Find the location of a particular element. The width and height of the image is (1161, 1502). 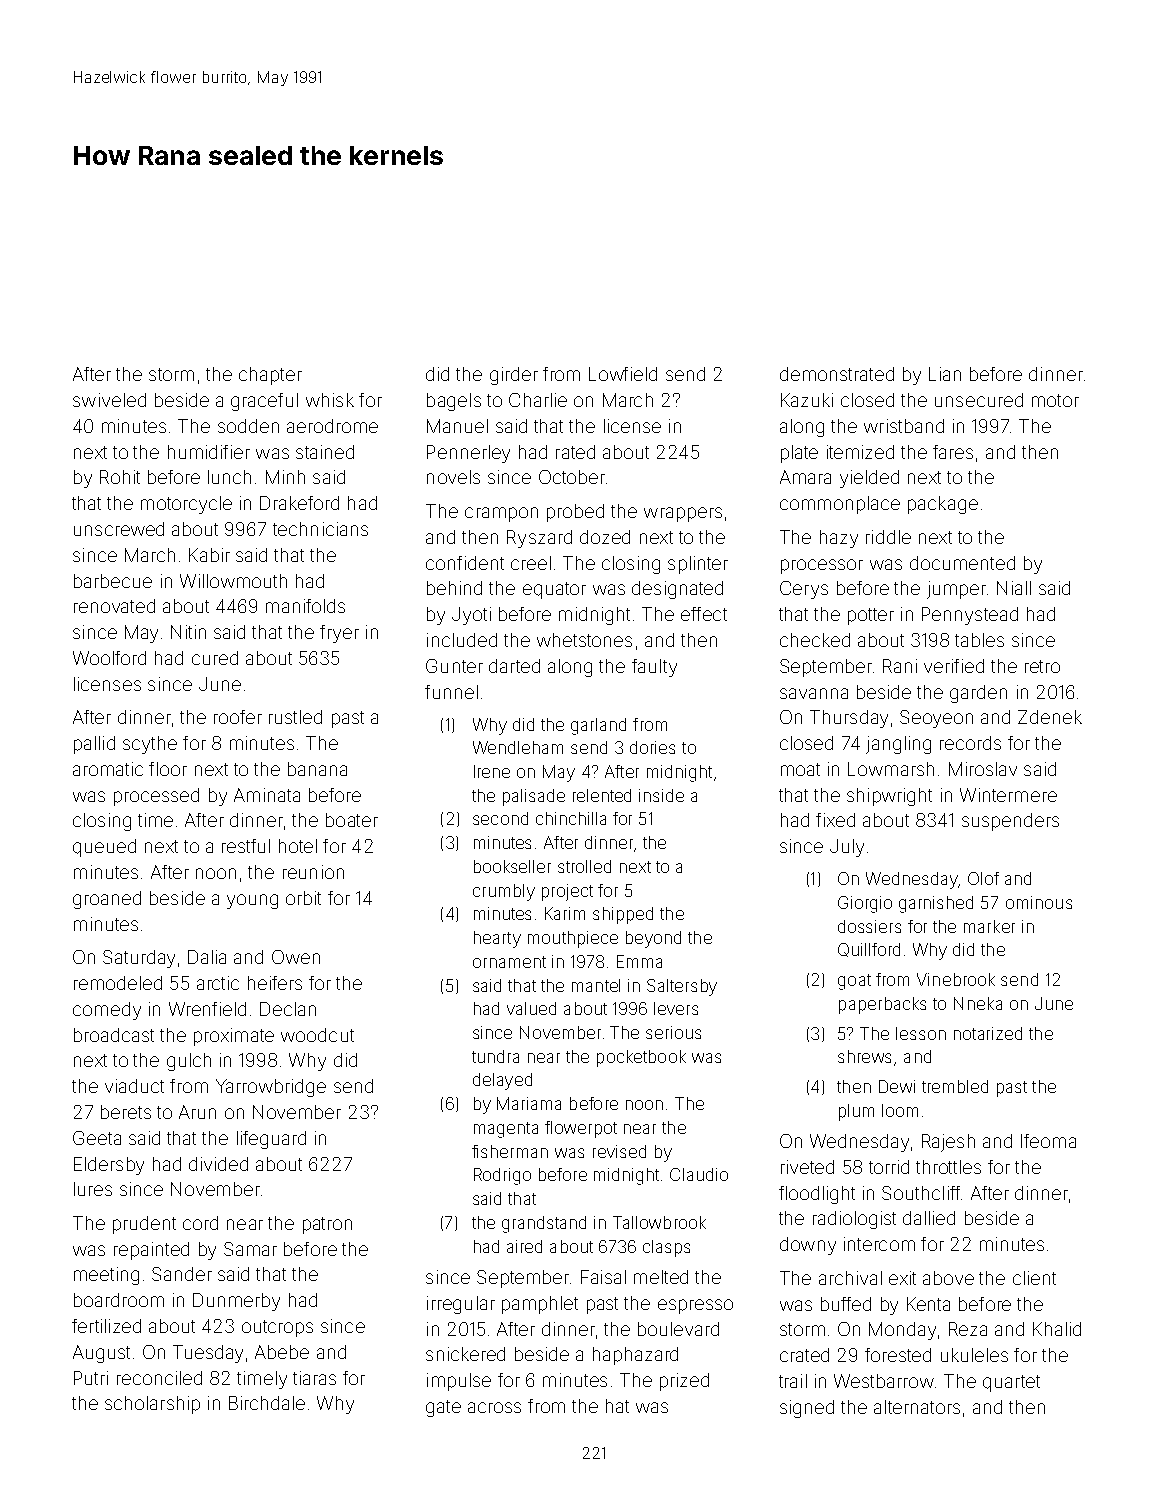

alternators is located at coordinates (917, 1407).
